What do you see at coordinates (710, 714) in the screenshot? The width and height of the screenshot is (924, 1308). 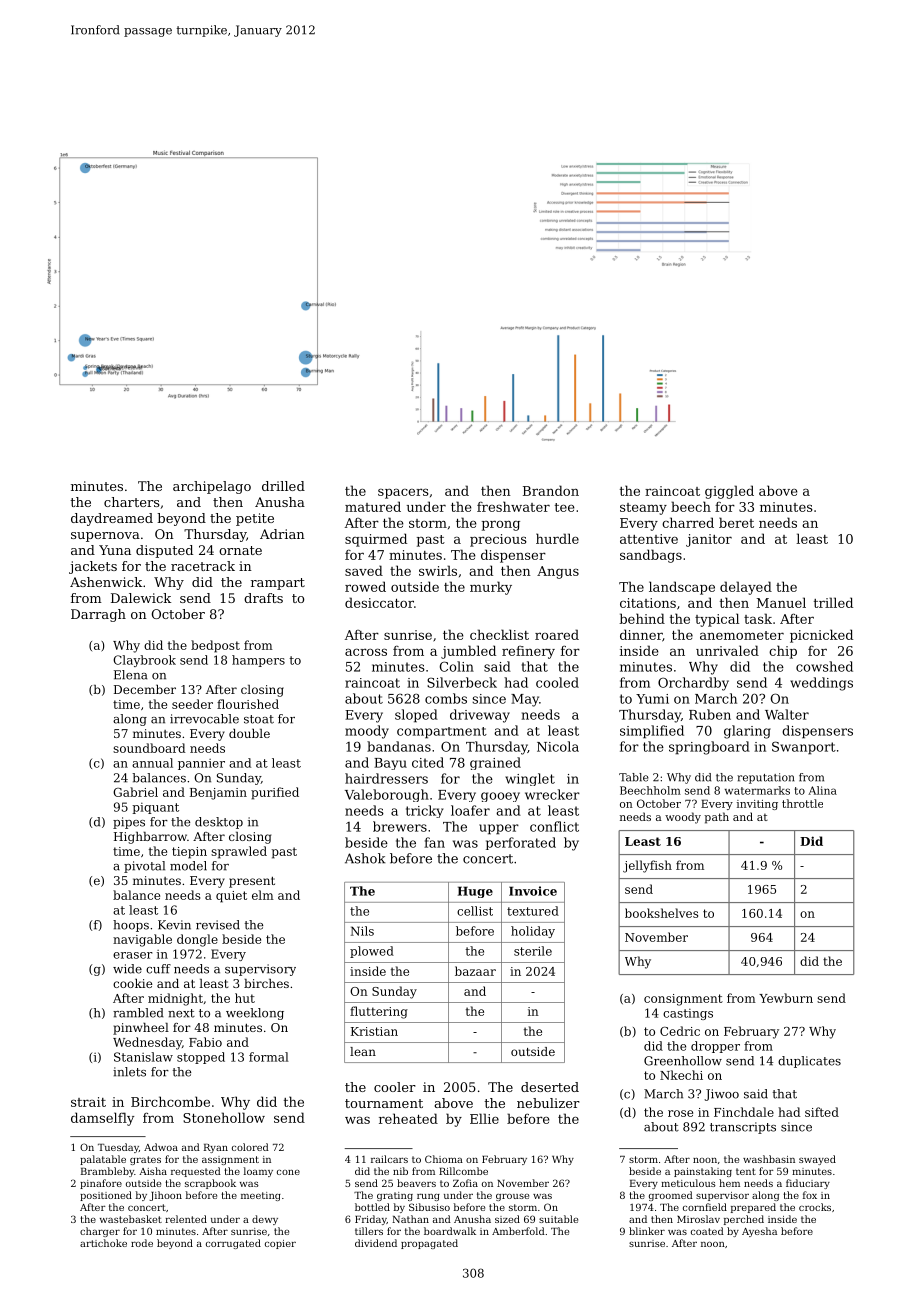 I see `Ruben` at bounding box center [710, 714].
